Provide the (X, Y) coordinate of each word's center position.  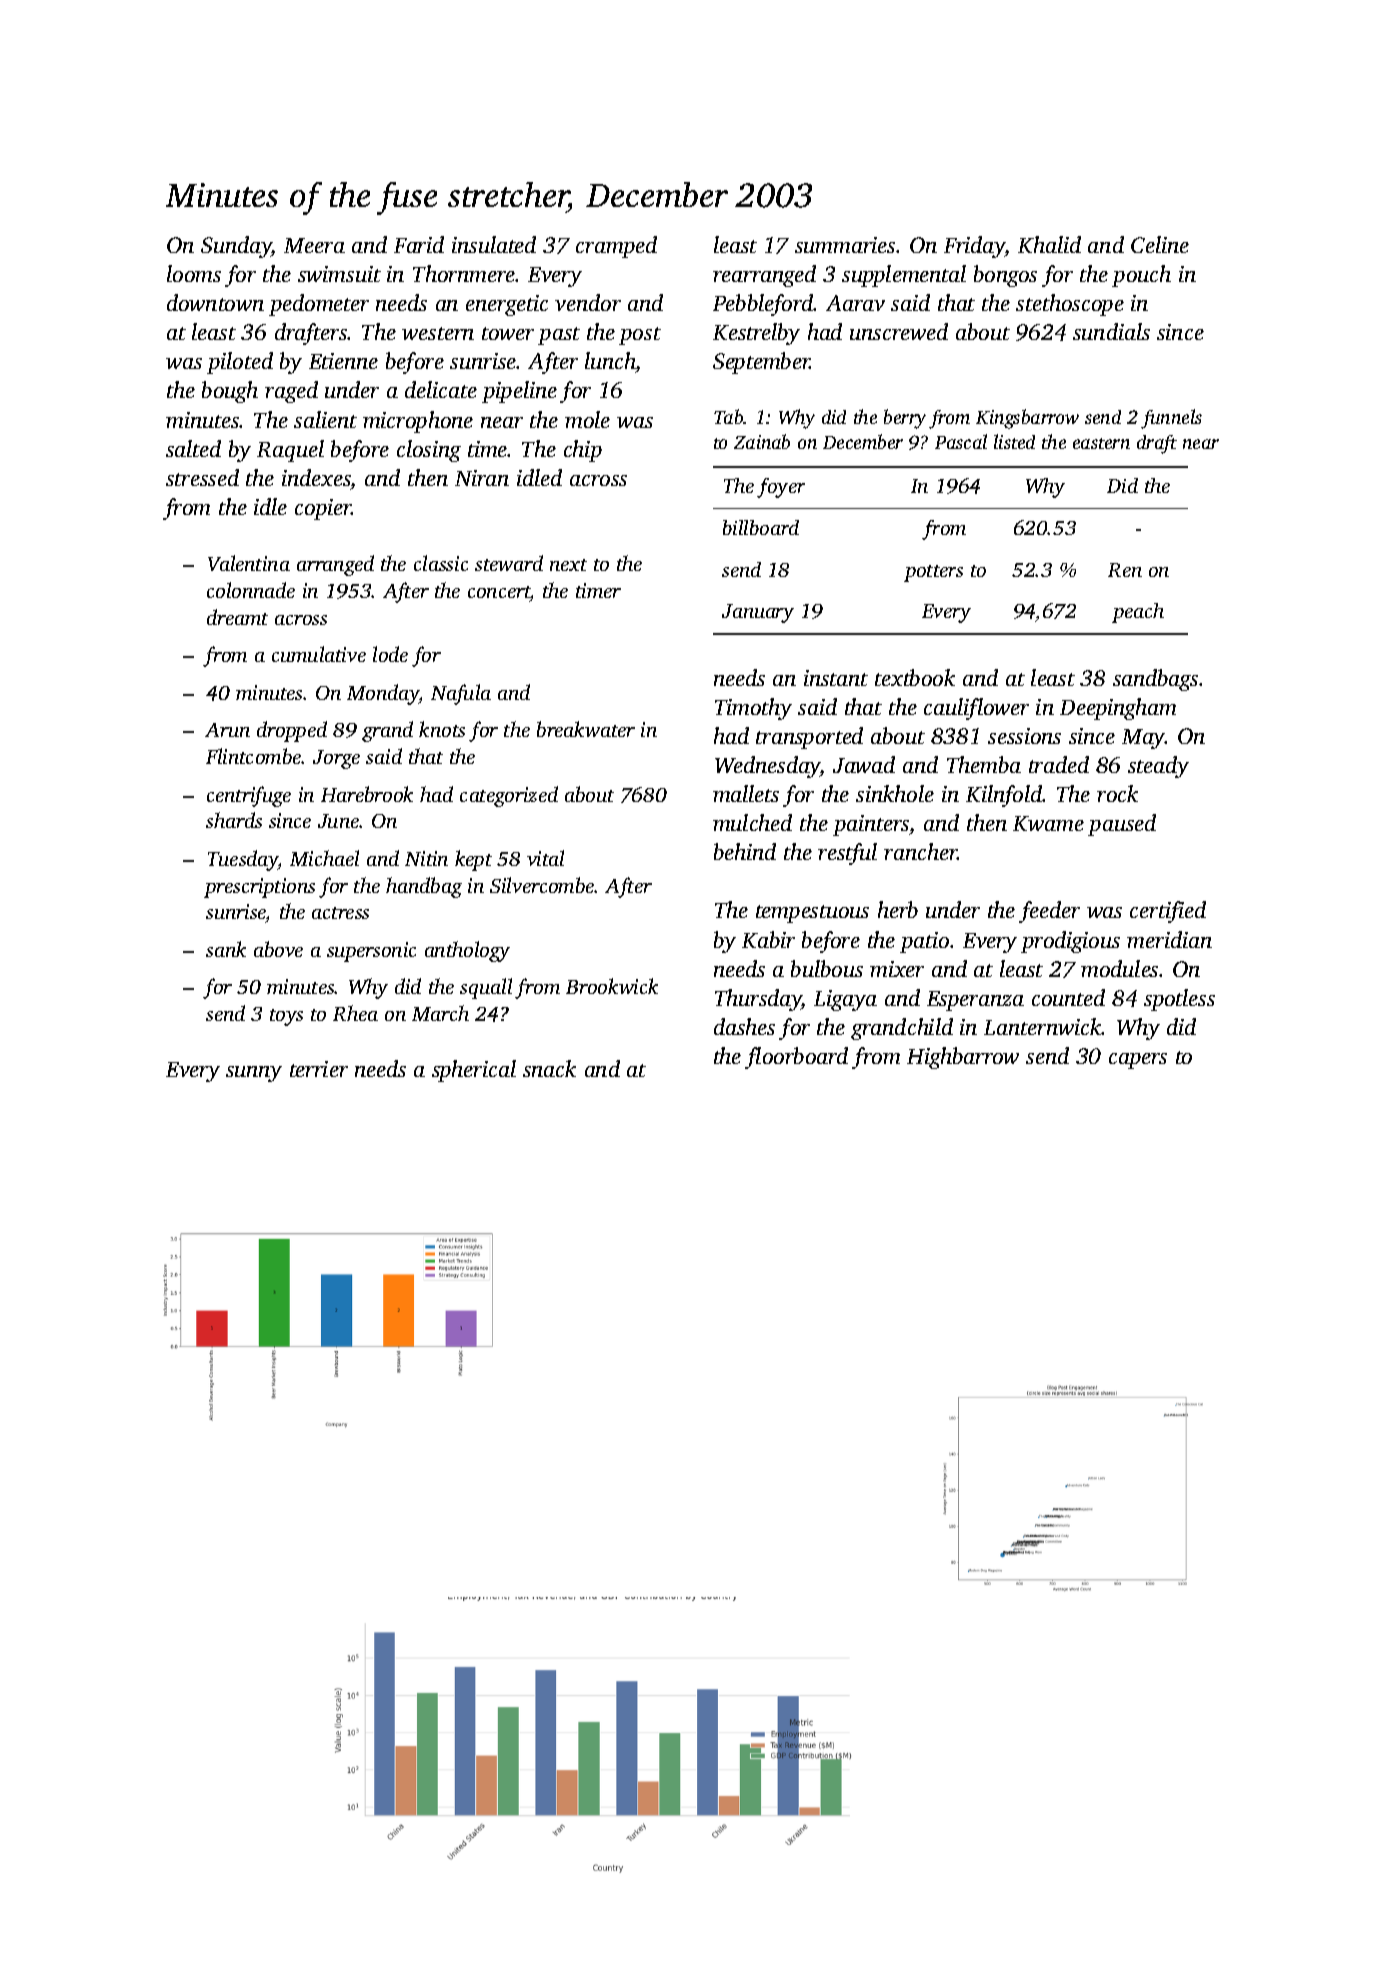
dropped (292, 731)
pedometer (319, 305)
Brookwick (612, 986)
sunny (254, 1074)
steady (1158, 767)
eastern (1101, 443)
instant (836, 678)
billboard (761, 527)
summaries (845, 245)
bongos (1005, 276)
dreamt (237, 617)
